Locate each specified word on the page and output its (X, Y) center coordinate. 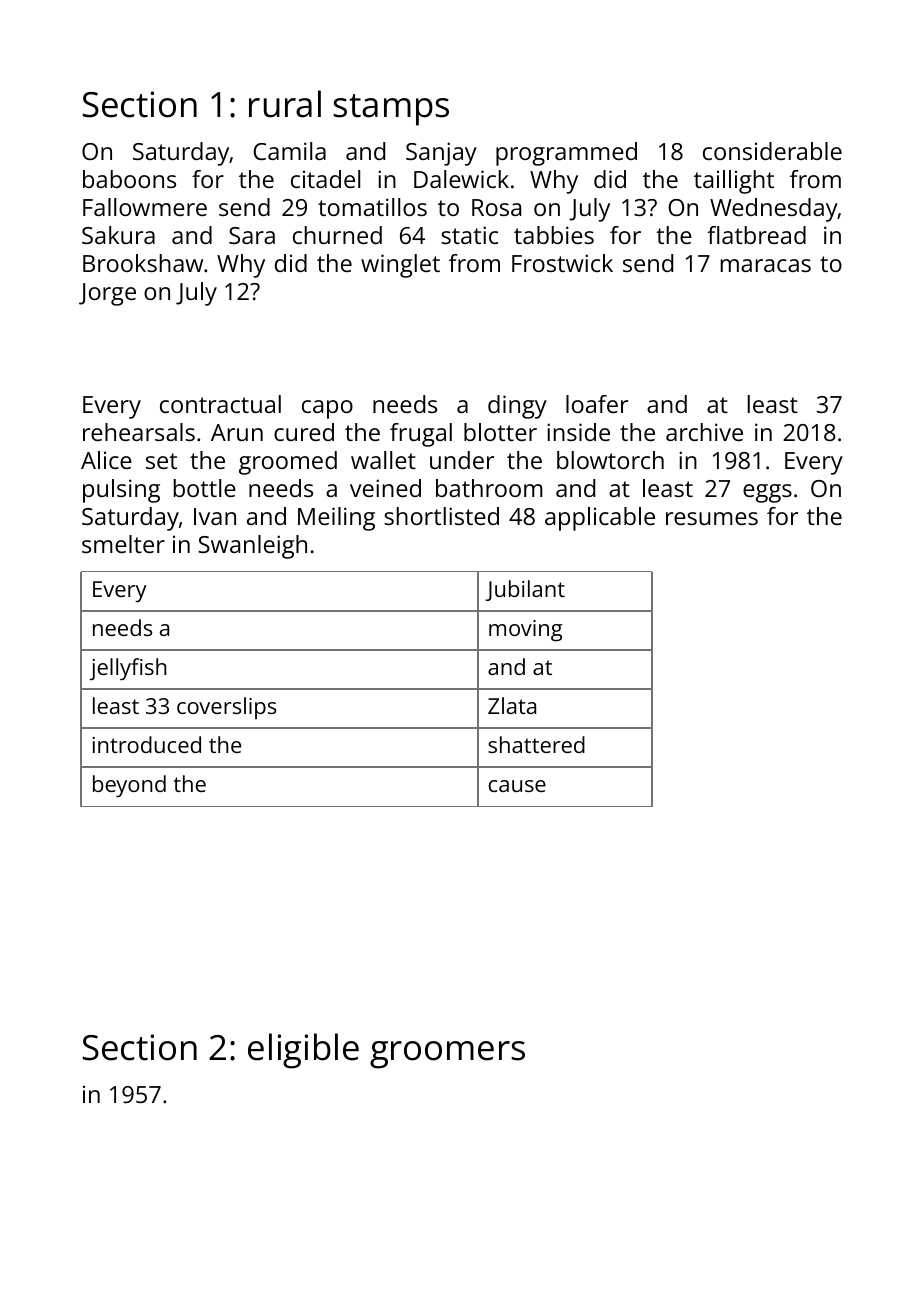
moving (525, 631)
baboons (129, 179)
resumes (712, 518)
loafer (597, 404)
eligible (303, 1051)
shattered (536, 744)
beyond (129, 786)
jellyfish (128, 669)
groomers (447, 1055)
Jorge (107, 294)
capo (327, 409)
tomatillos (372, 207)
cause (517, 786)
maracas (766, 265)
